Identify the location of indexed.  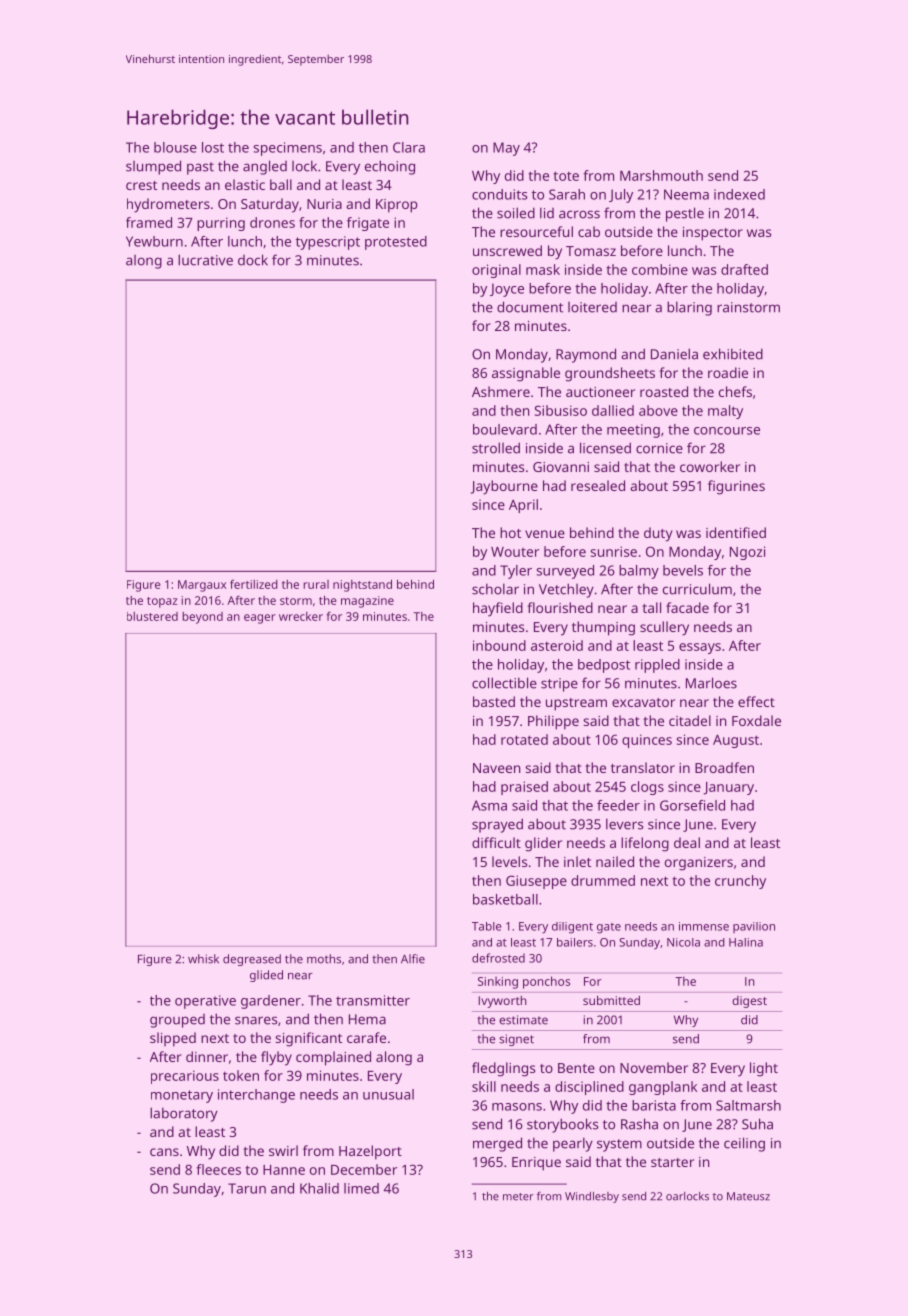
(739, 194).
